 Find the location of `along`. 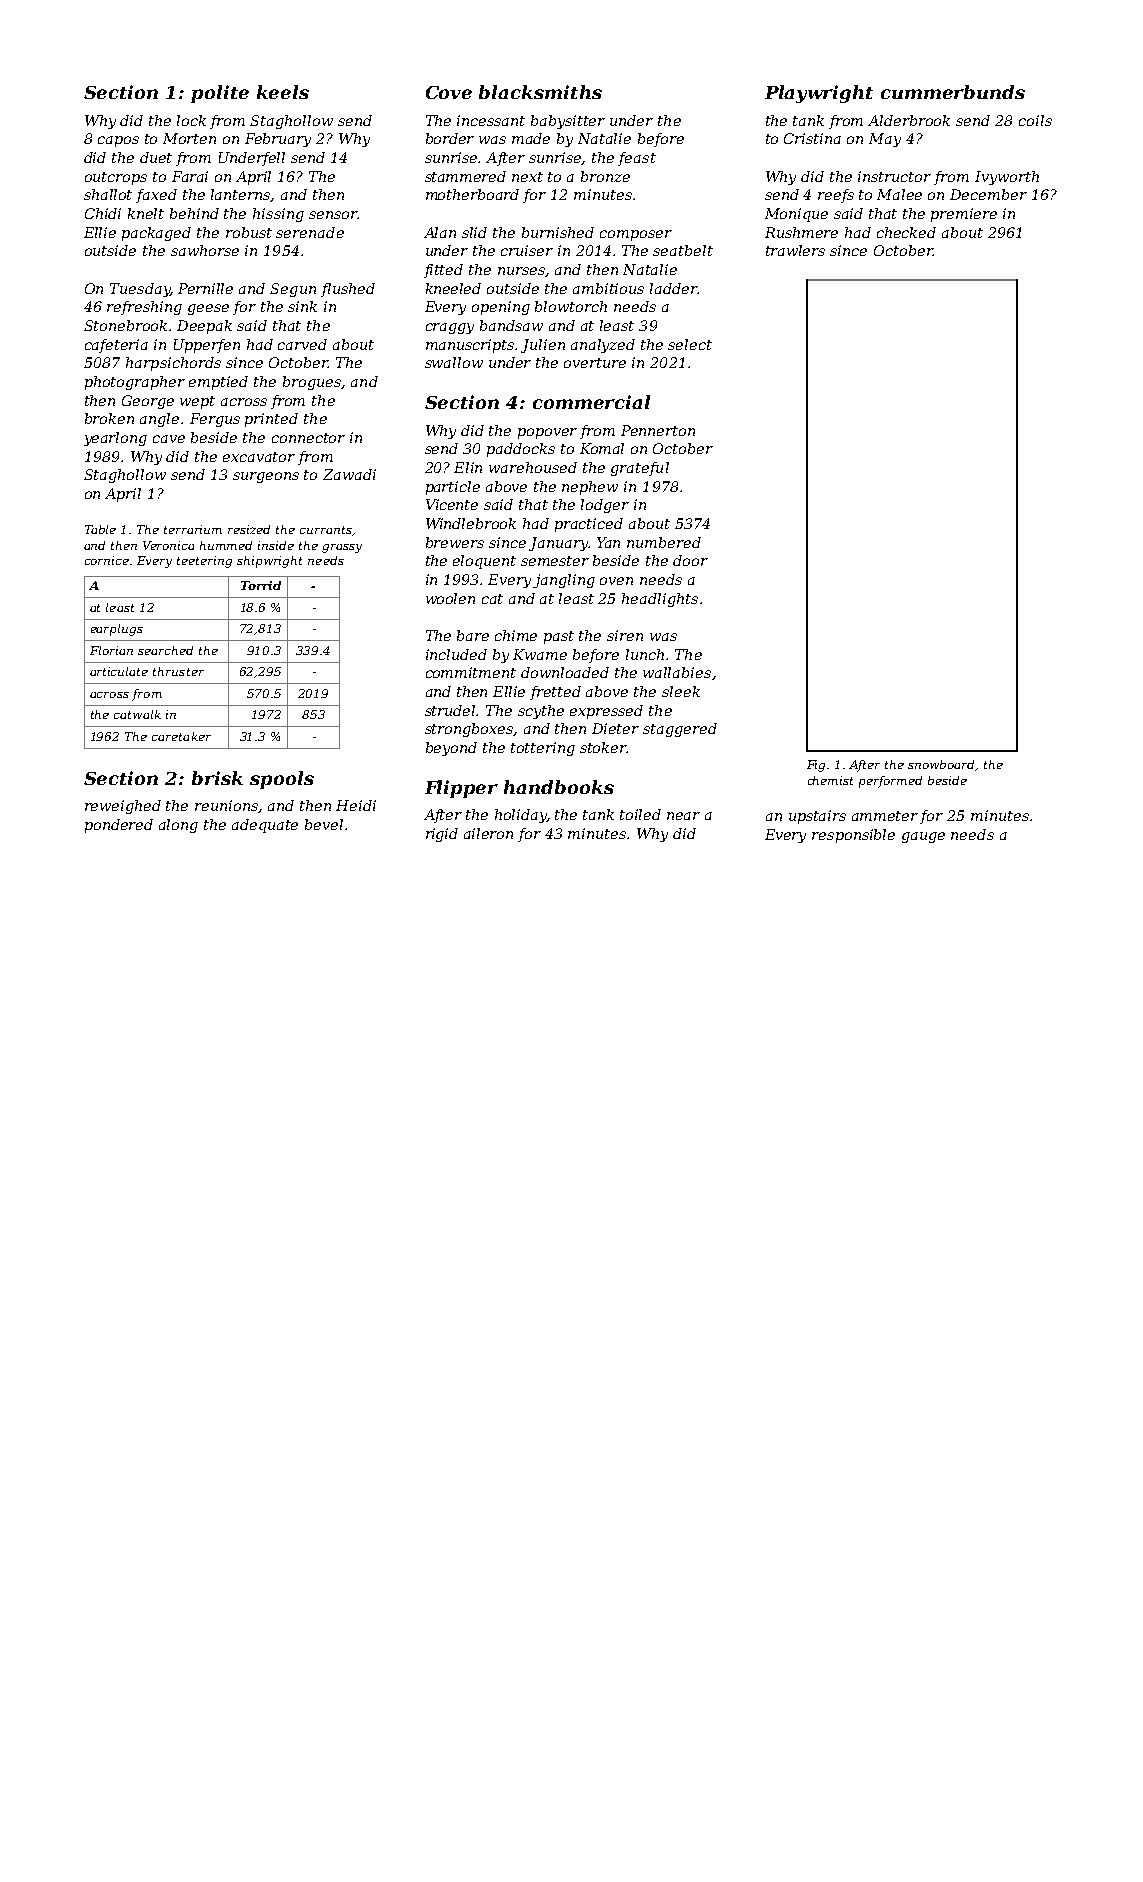

along is located at coordinates (178, 826).
